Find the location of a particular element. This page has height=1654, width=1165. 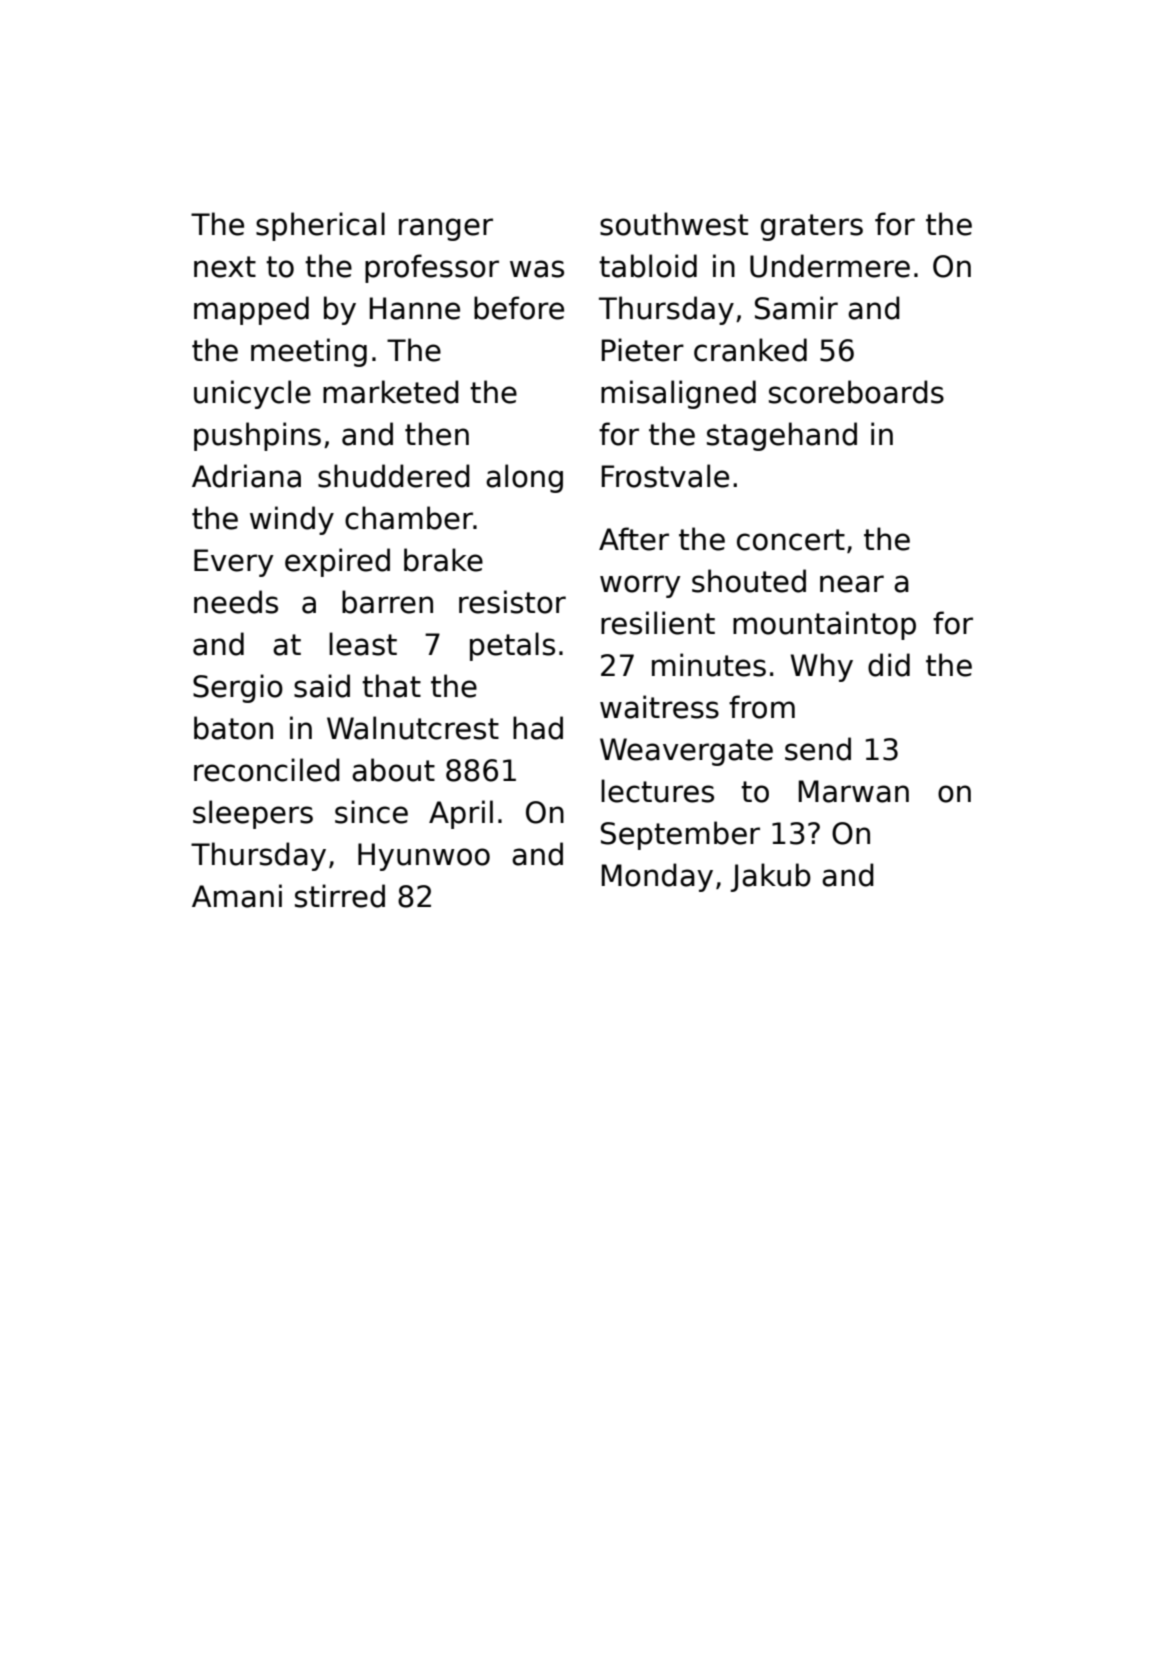

Walnutcrest is located at coordinates (413, 728).
